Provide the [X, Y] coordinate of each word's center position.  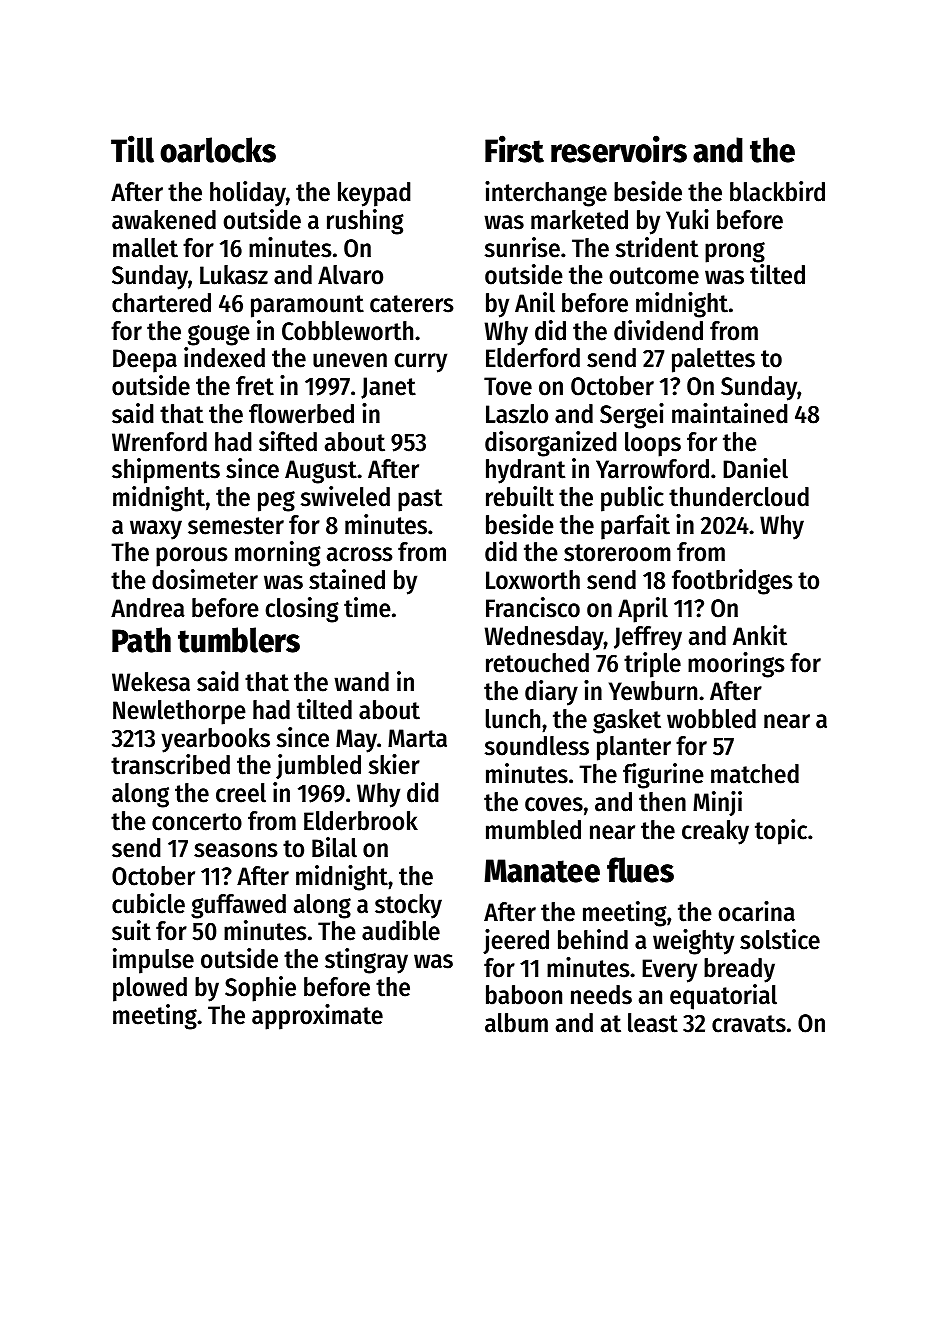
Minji [717, 803]
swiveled [345, 496]
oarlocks [218, 150]
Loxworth [533, 580]
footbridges [732, 582]
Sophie [260, 989]
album [516, 1023]
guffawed [238, 906]
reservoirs [619, 149]
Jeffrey [648, 638]
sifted [288, 441]
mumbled [533, 830]
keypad [374, 194]
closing [301, 610]
